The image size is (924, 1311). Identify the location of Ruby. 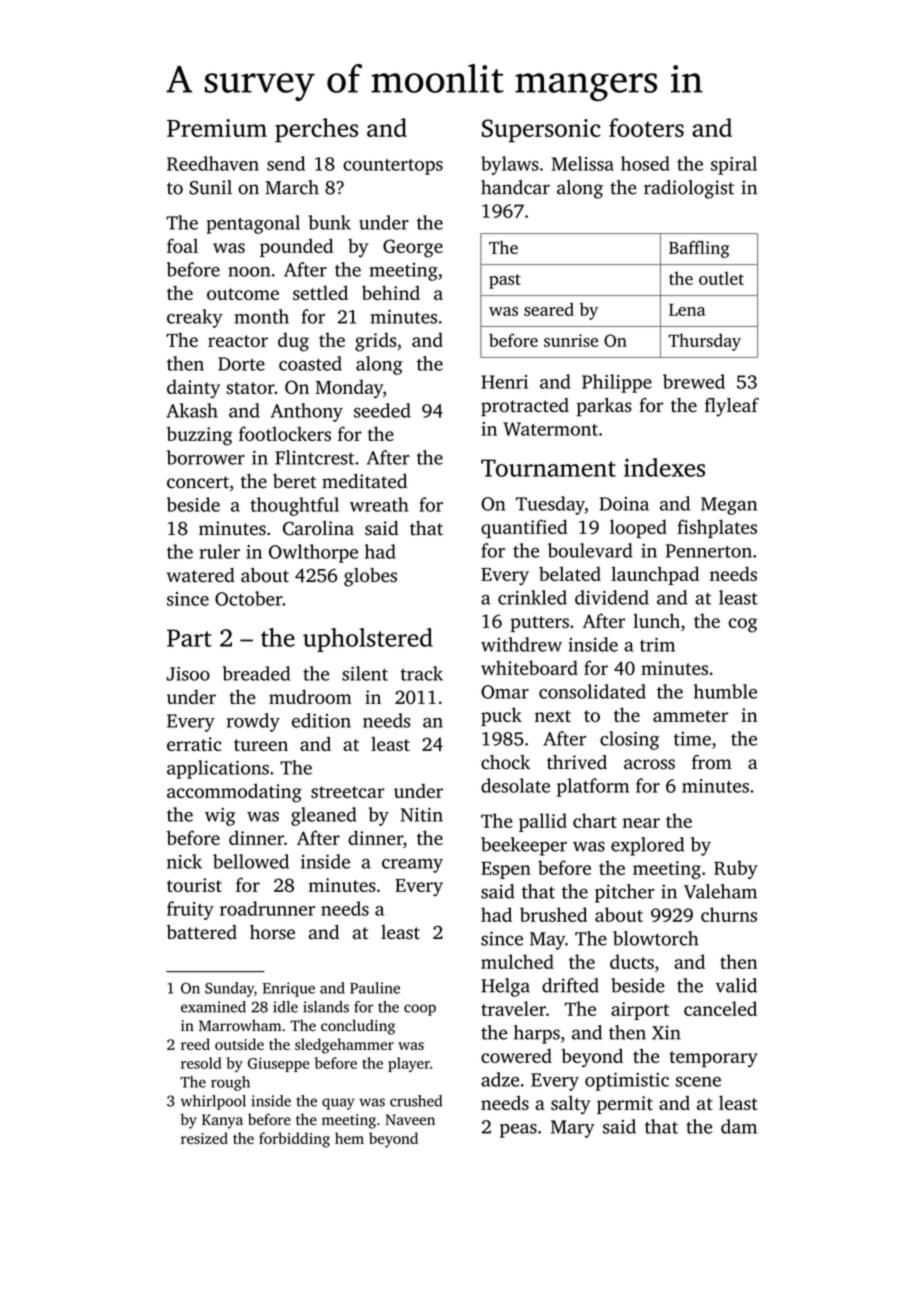
(736, 869).
